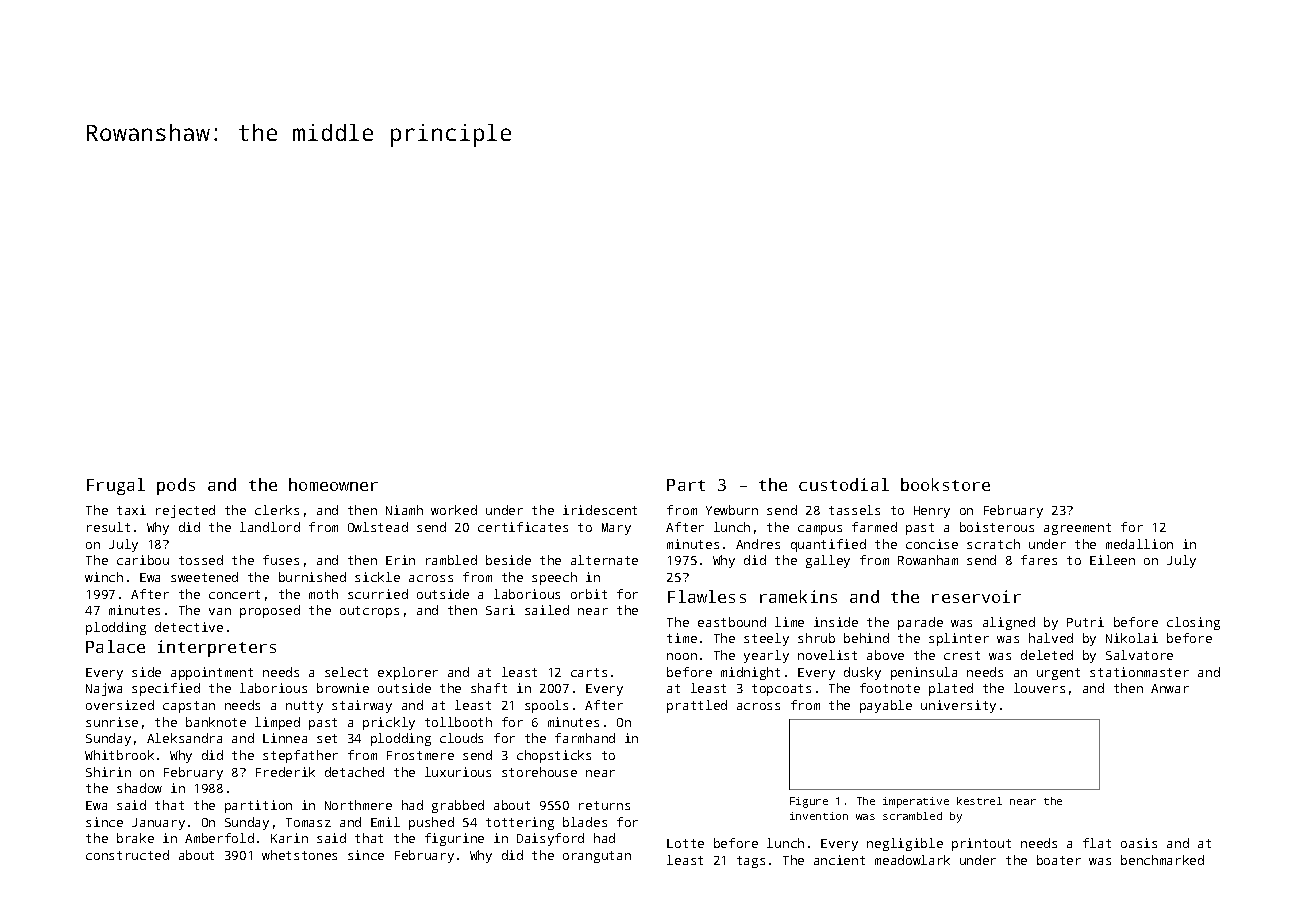  What do you see at coordinates (369, 612) in the image?
I see `outcrops` at bounding box center [369, 612].
